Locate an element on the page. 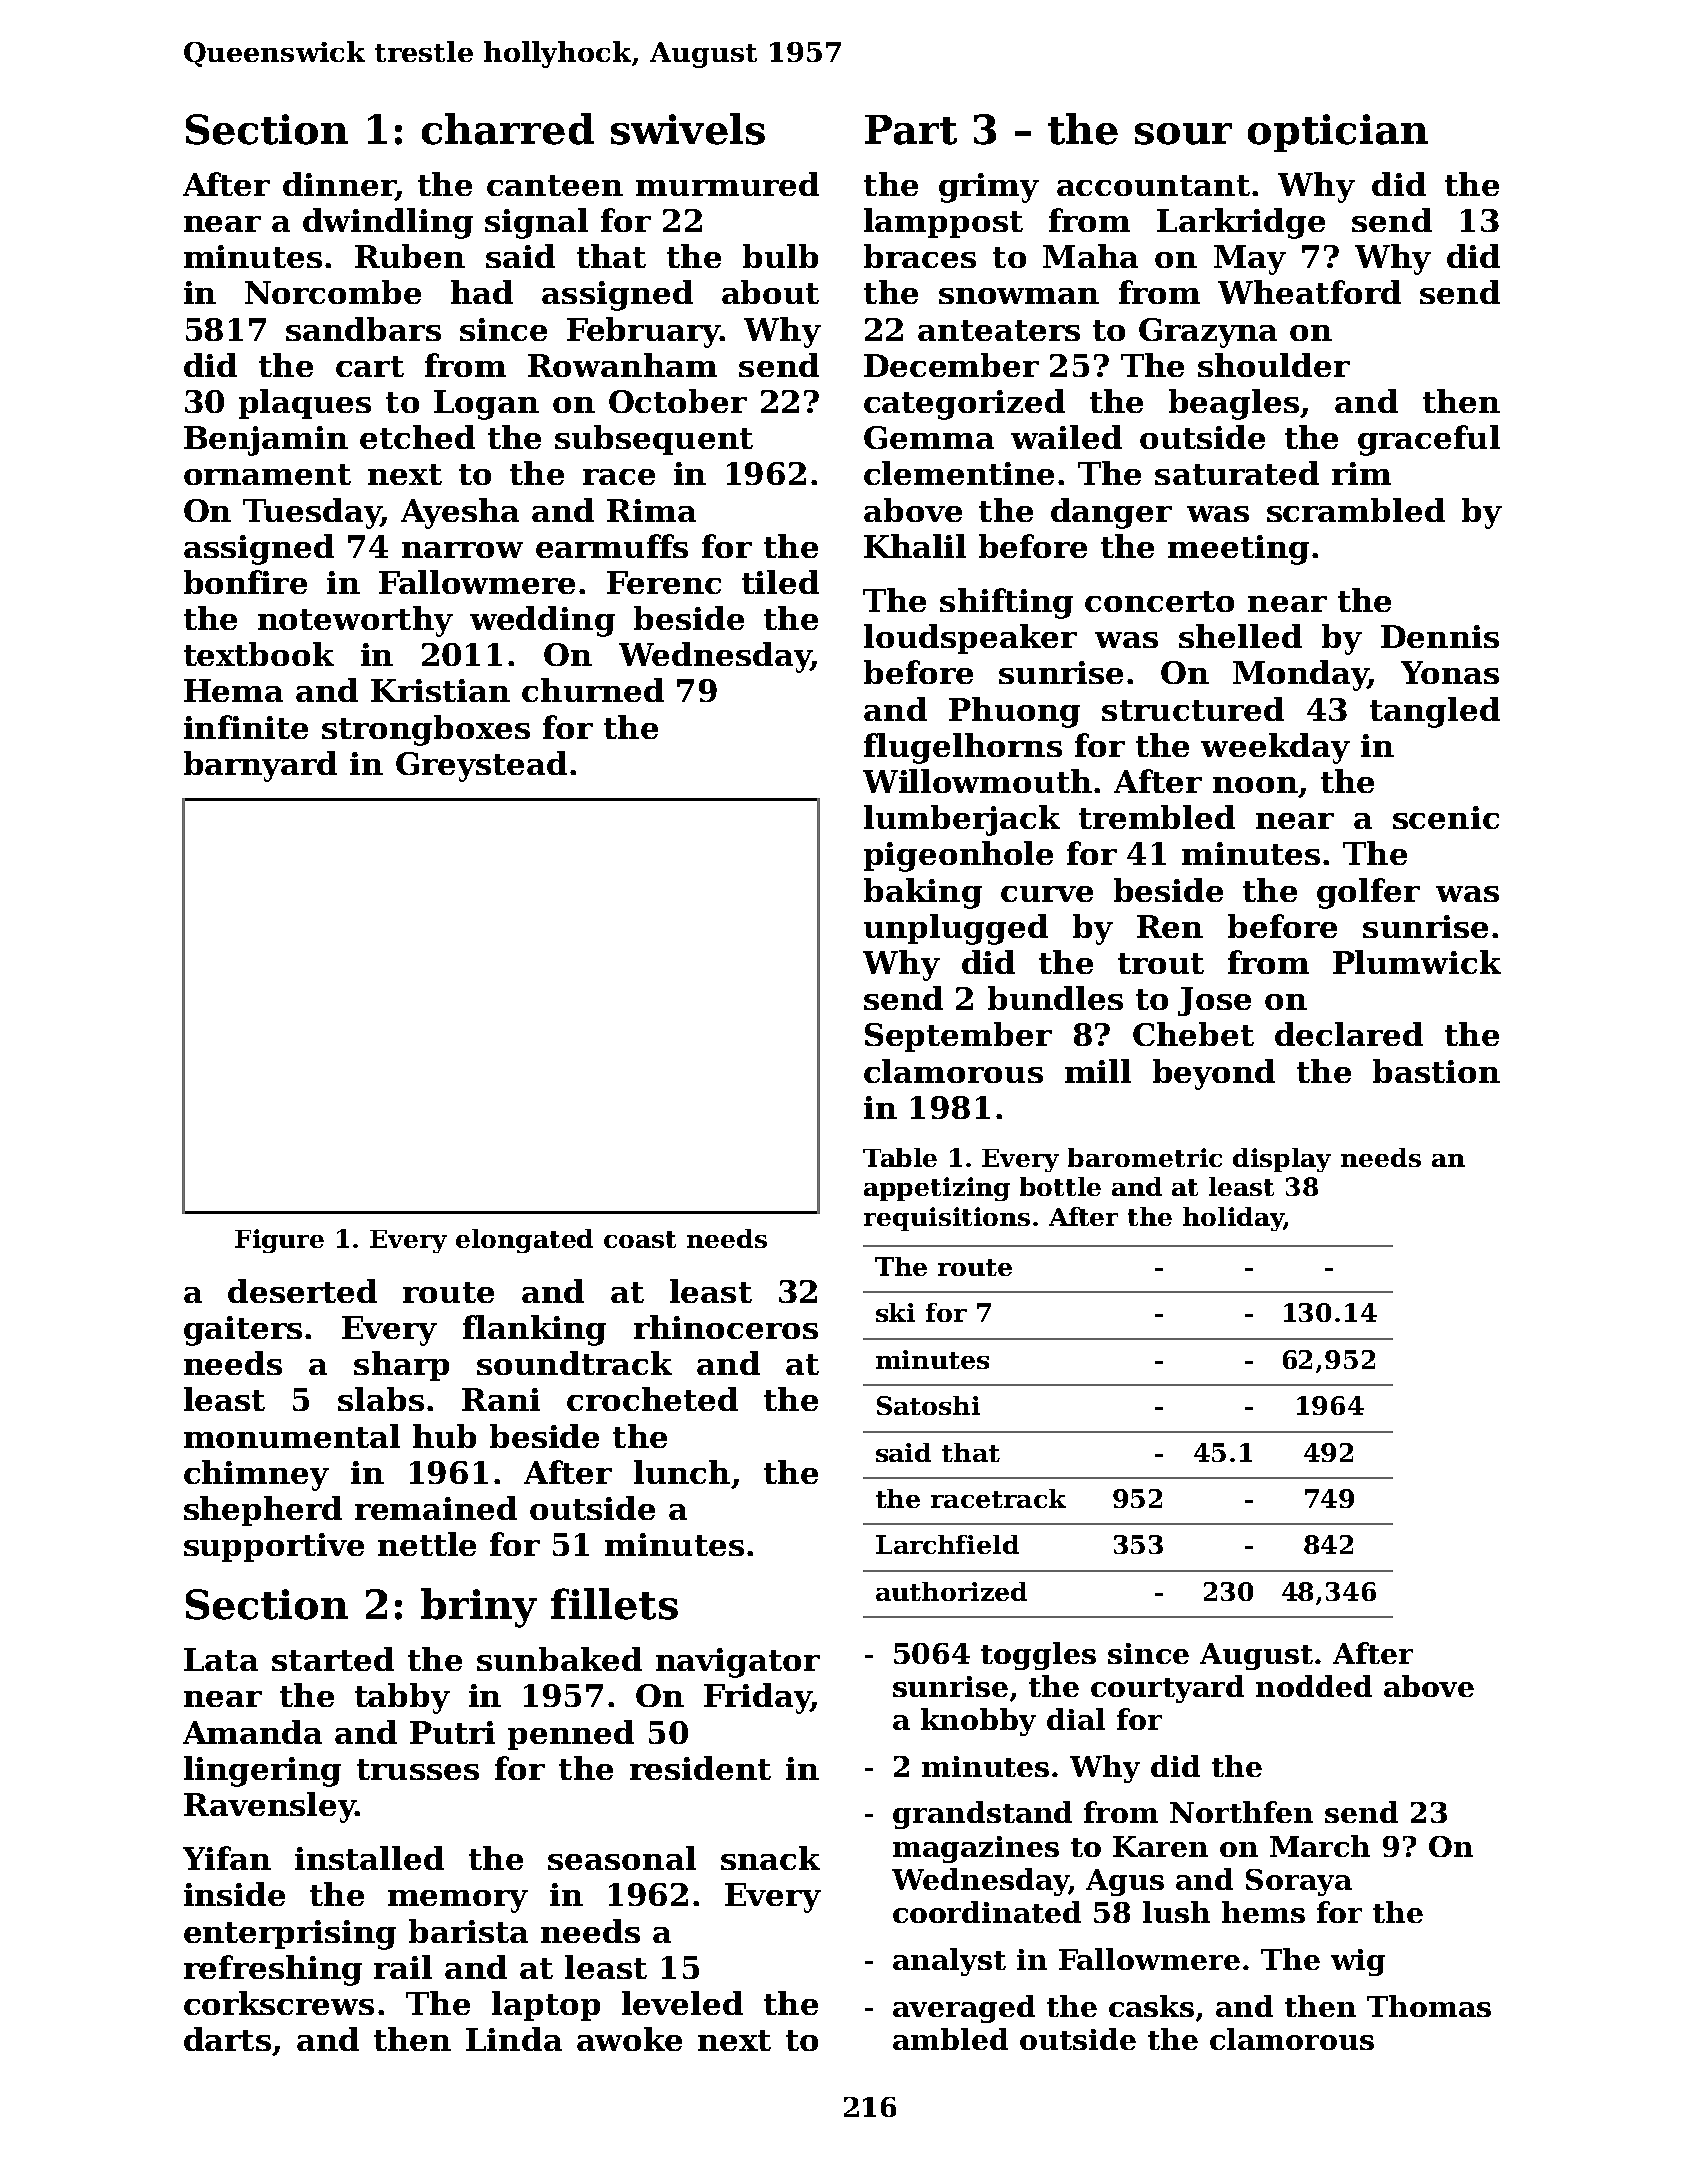  Part is located at coordinates (911, 130).
